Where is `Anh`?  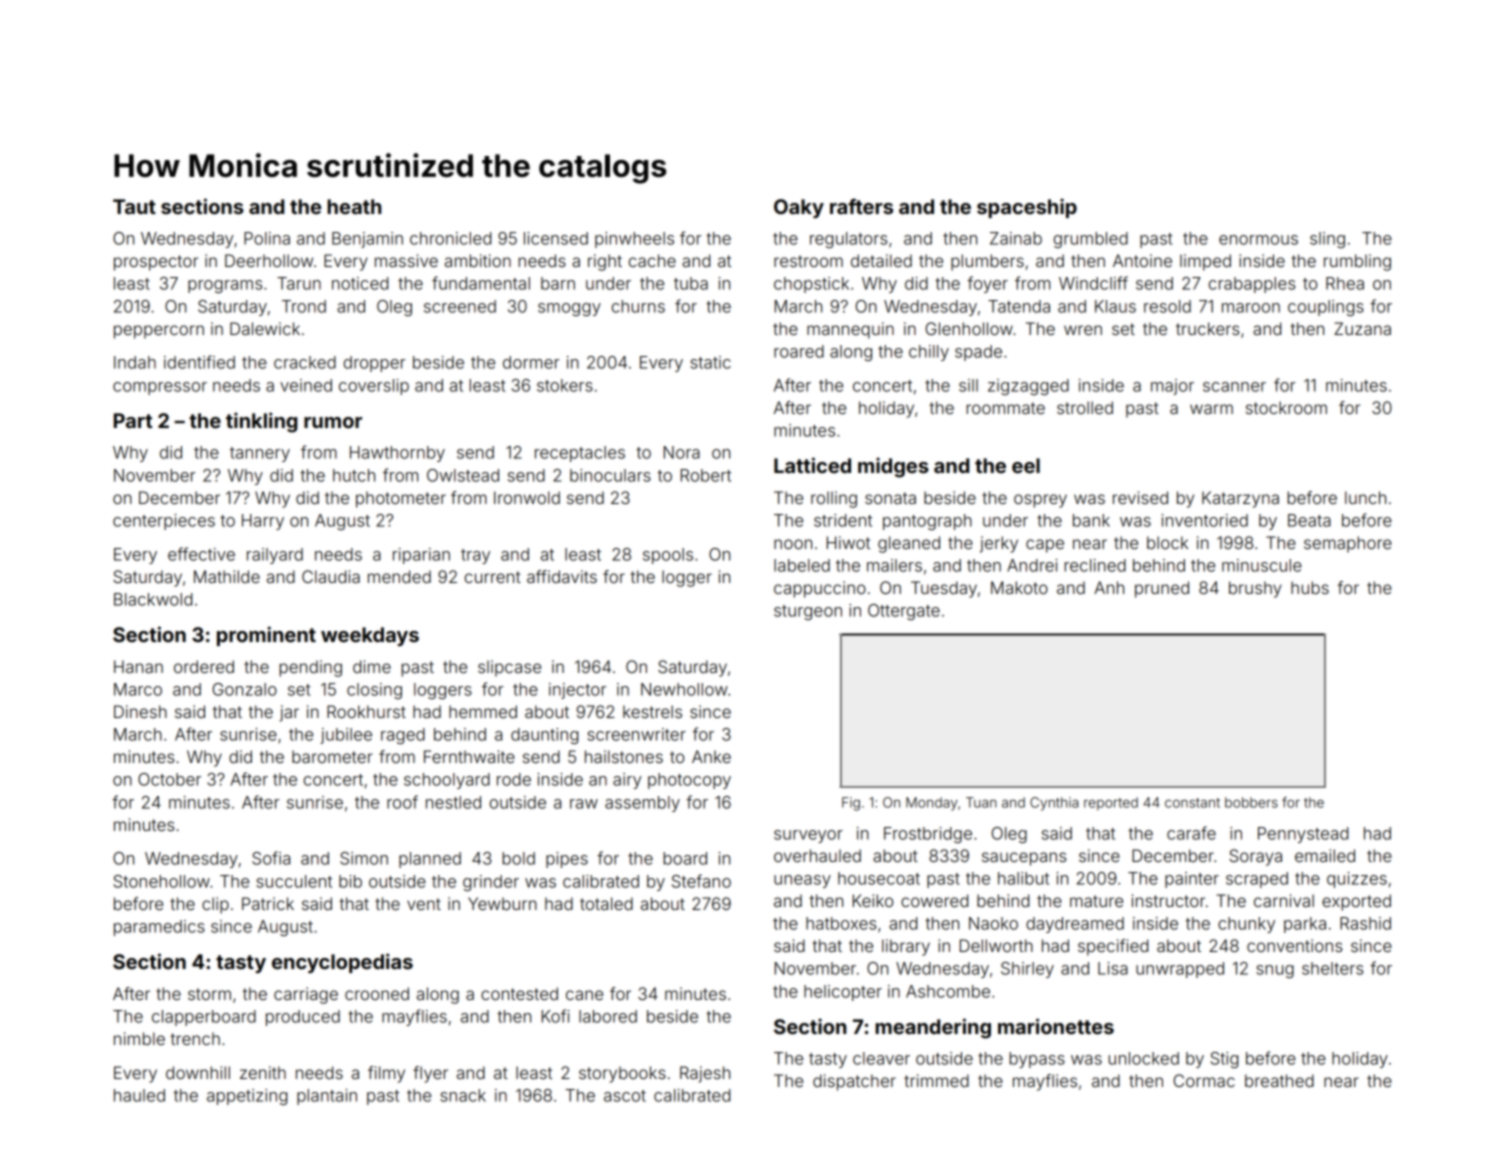 Anh is located at coordinates (1109, 587).
